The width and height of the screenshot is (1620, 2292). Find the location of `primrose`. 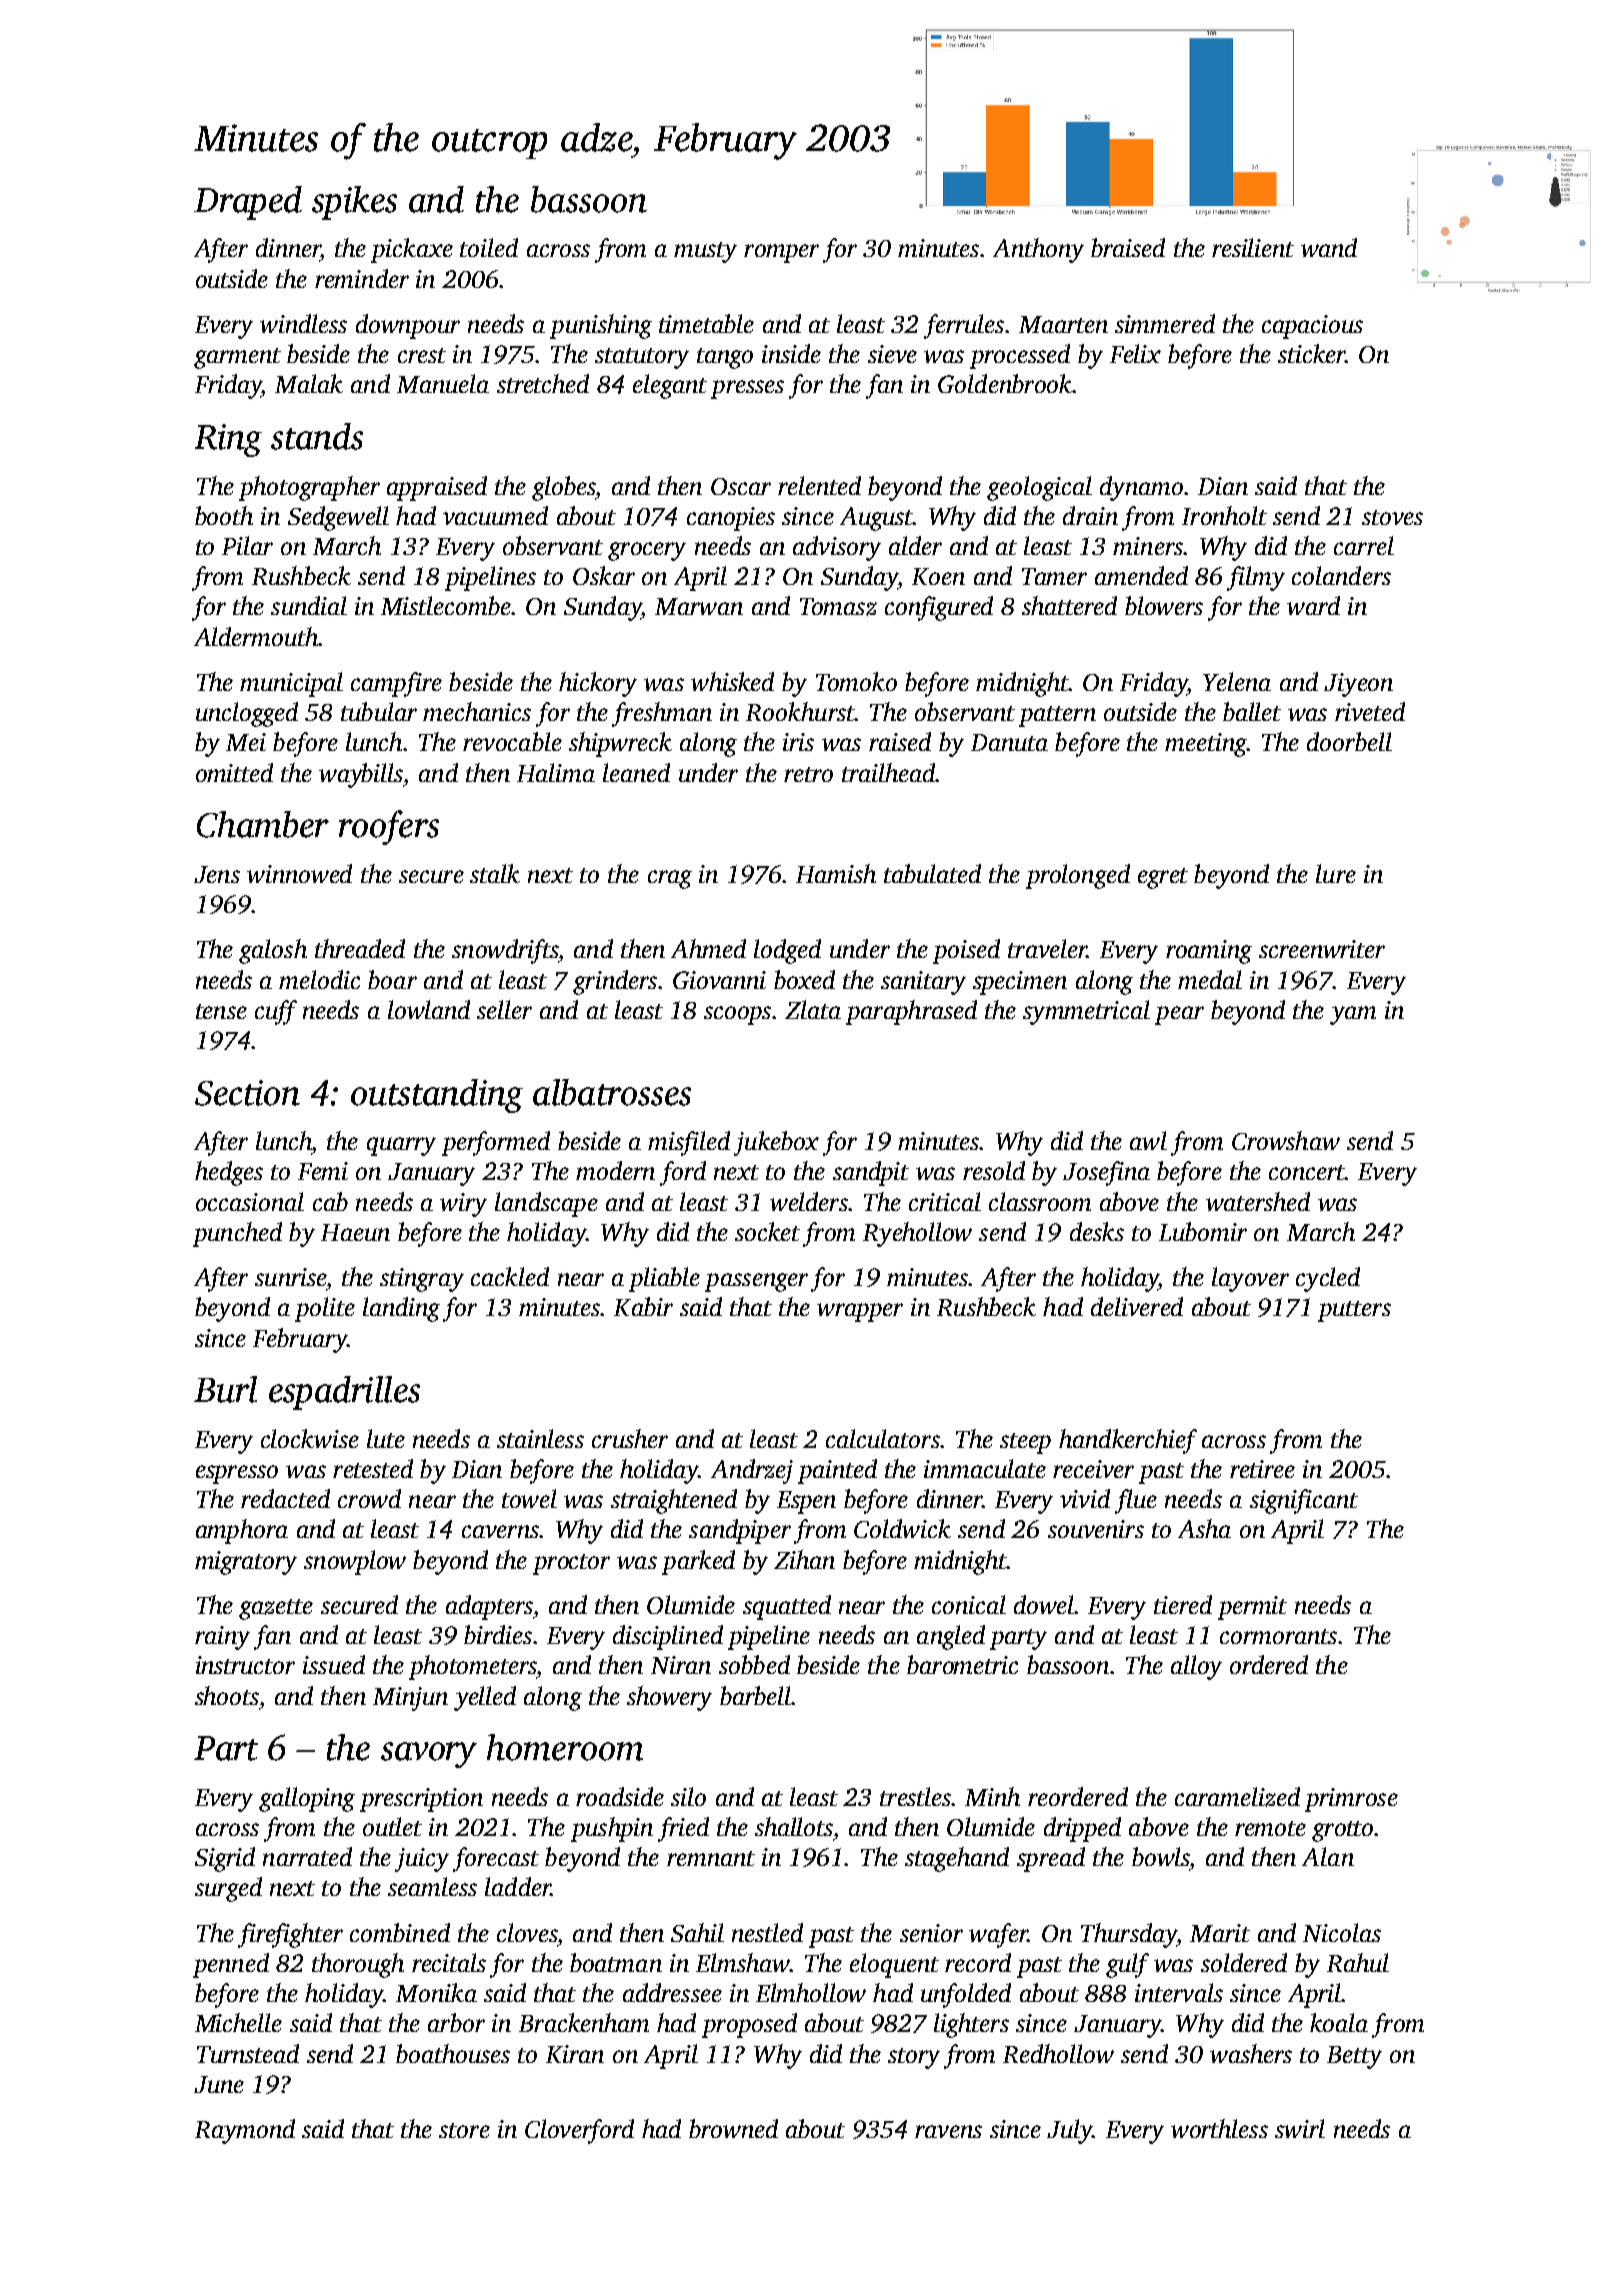

primrose is located at coordinates (1351, 1800).
